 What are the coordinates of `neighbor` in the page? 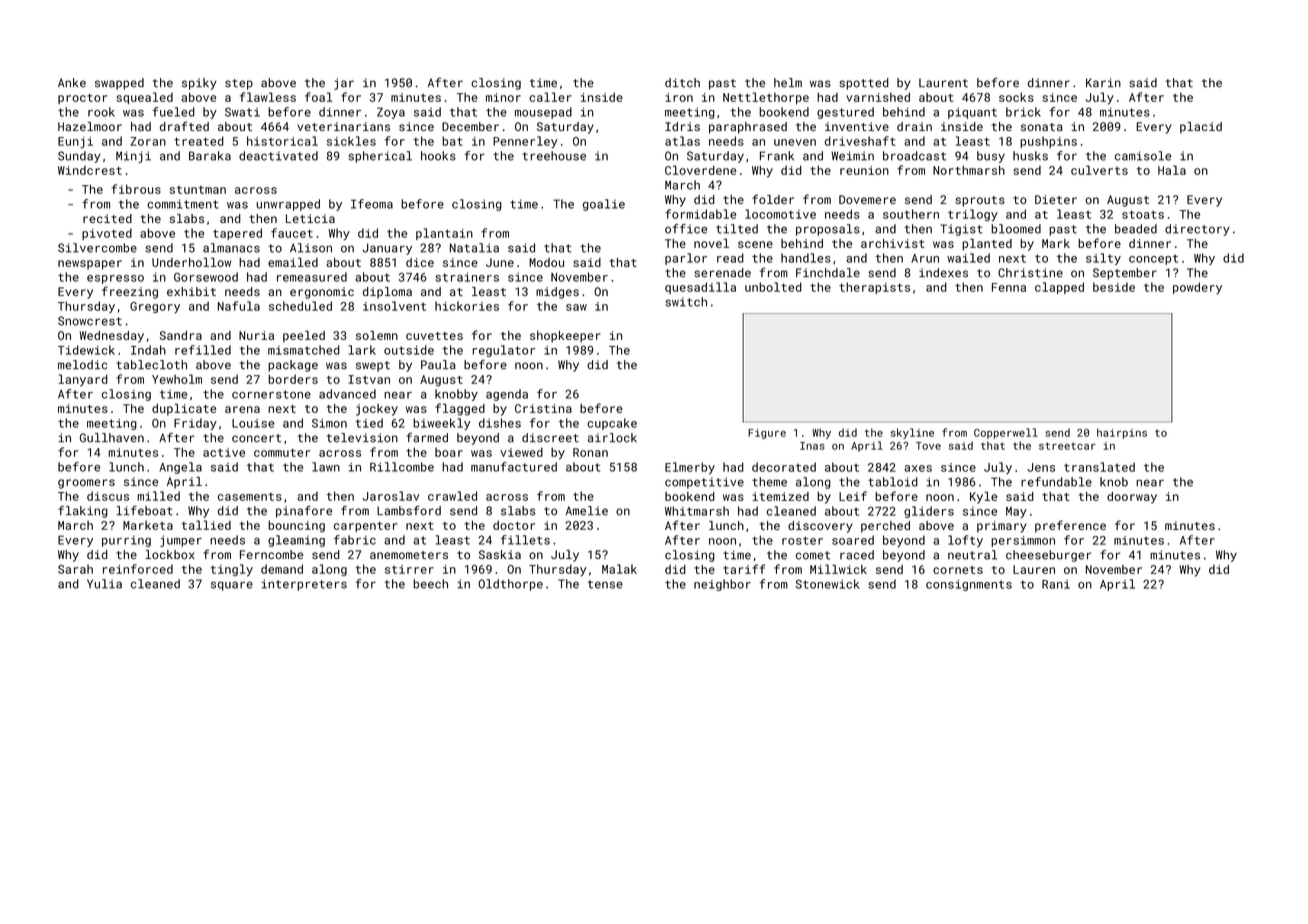 It's located at (722, 585).
